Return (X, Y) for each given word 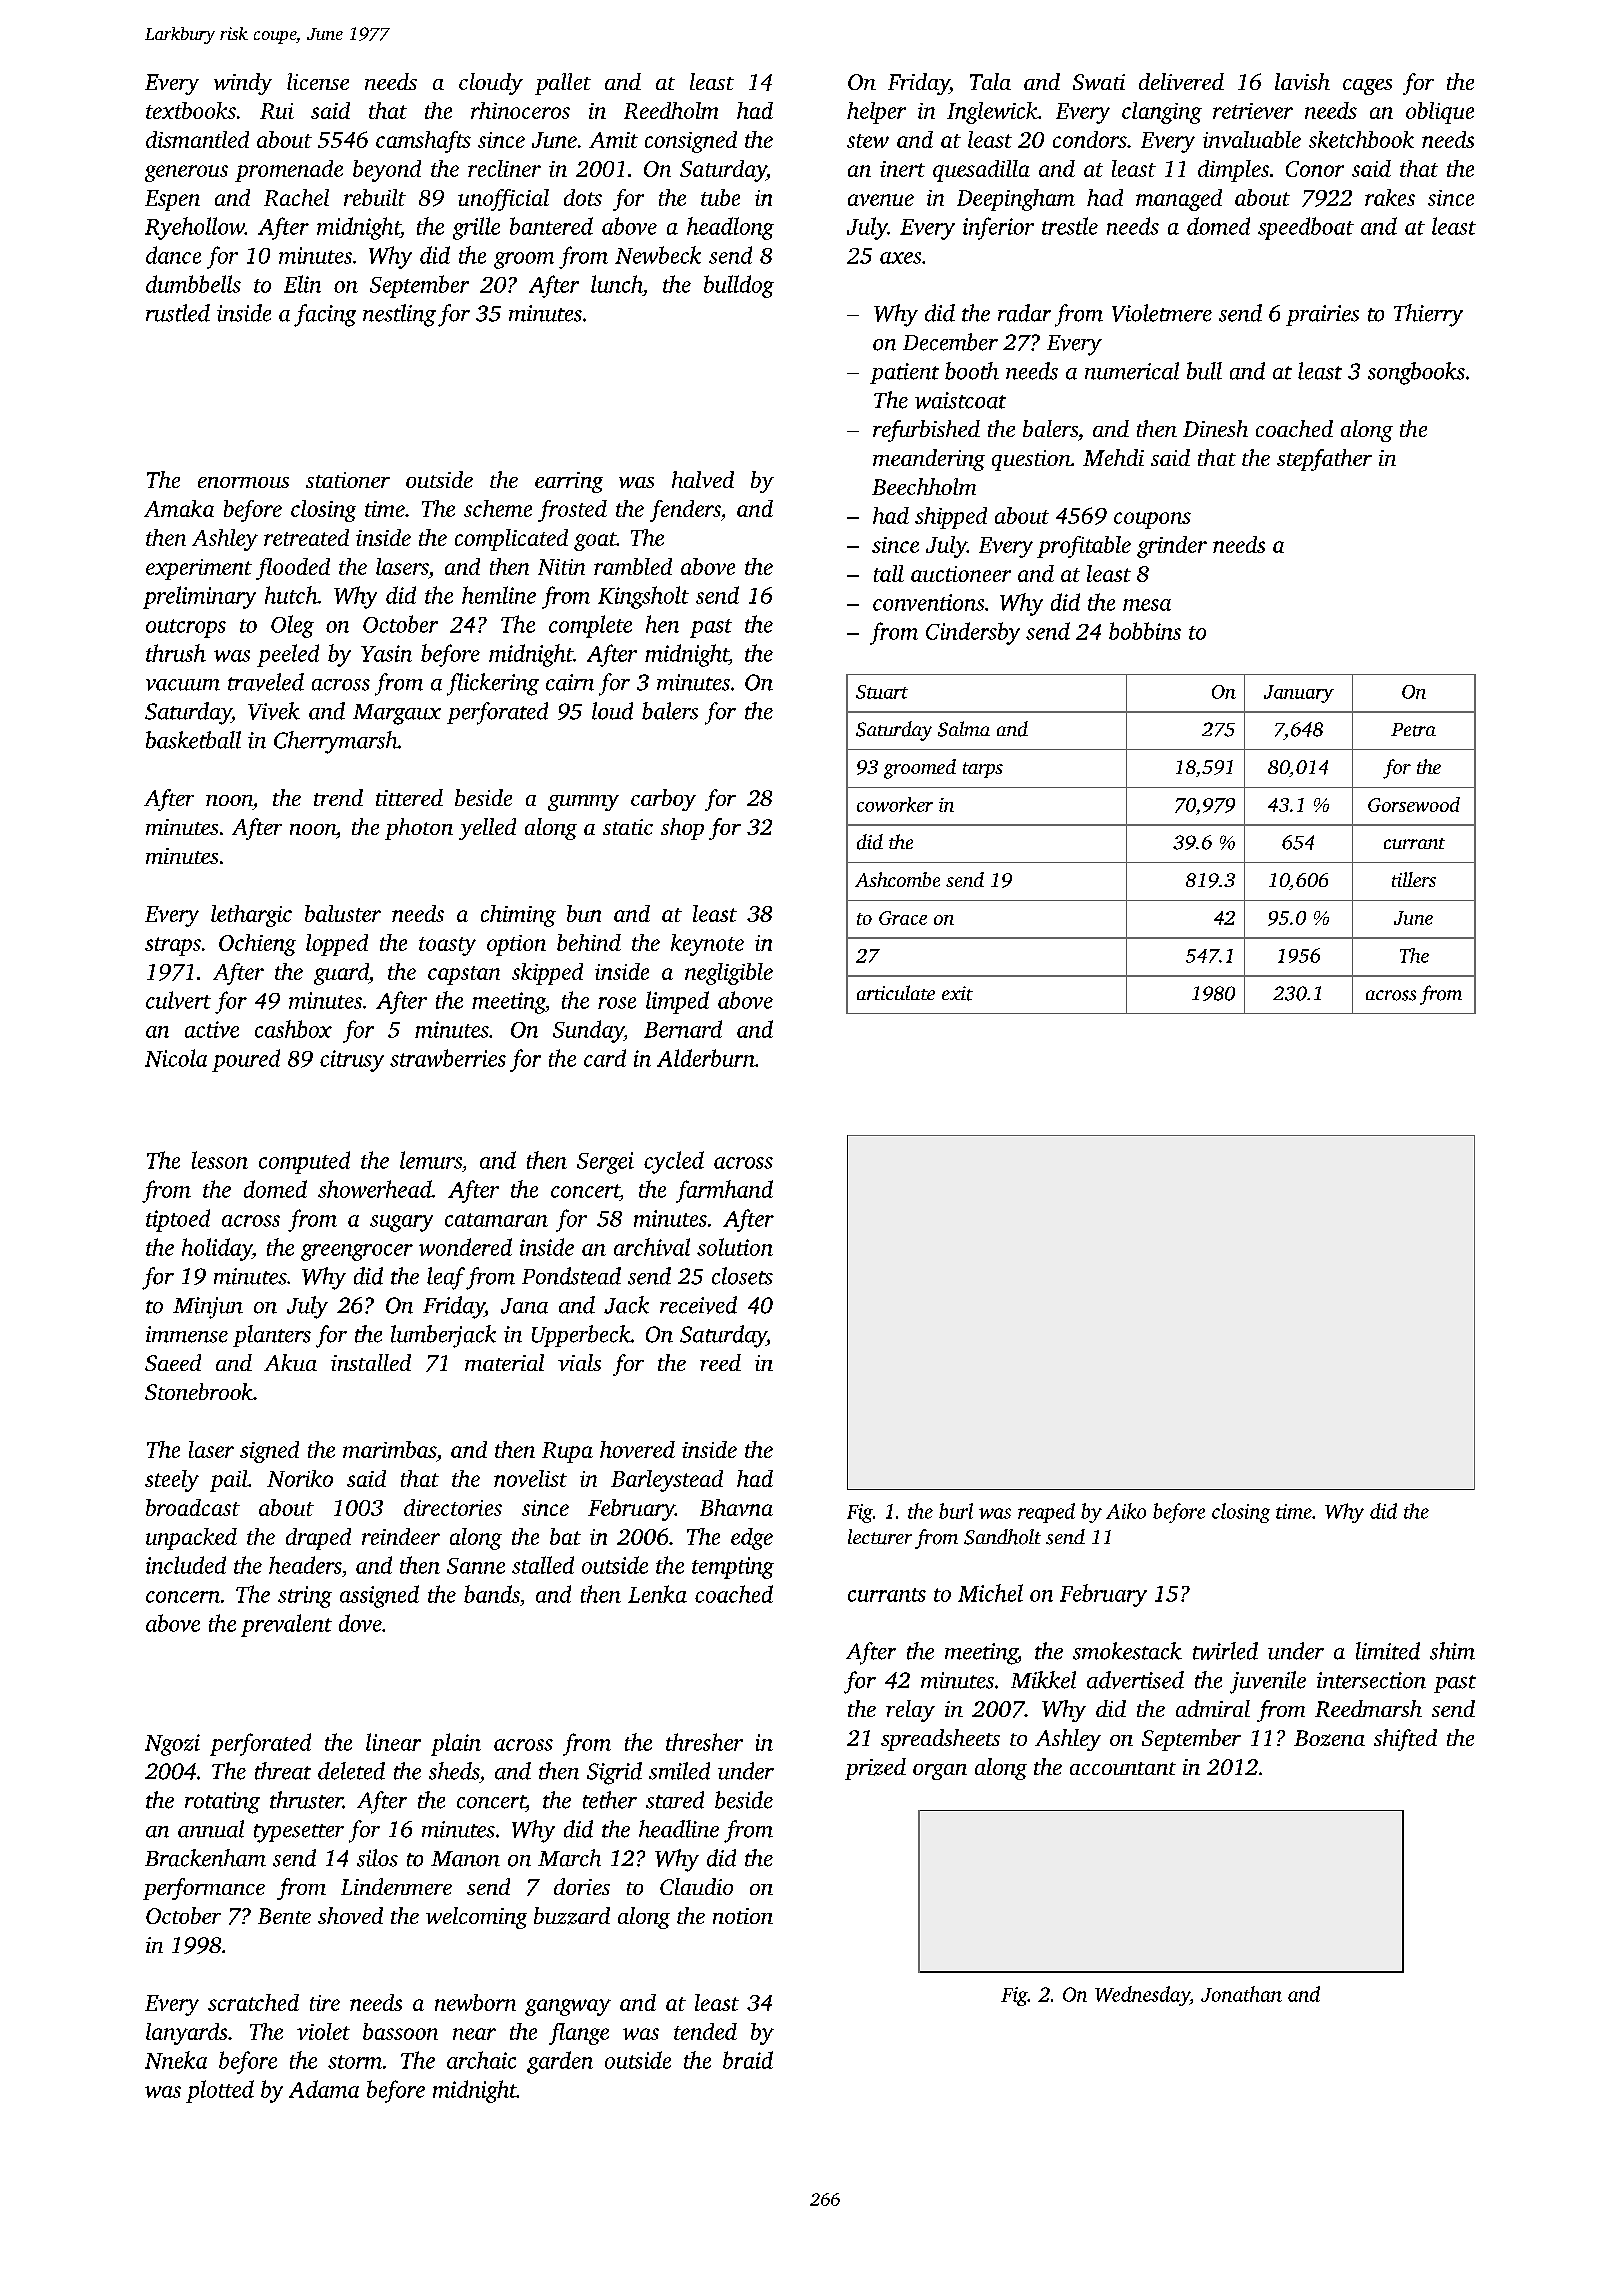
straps (173, 946)
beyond (387, 171)
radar (1024, 313)
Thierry (1428, 315)
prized (875, 1769)
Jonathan (1241, 1994)
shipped (951, 518)
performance (204, 1889)
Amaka (179, 508)
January (1299, 694)
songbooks (1416, 373)
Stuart (882, 692)
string (305, 1597)
